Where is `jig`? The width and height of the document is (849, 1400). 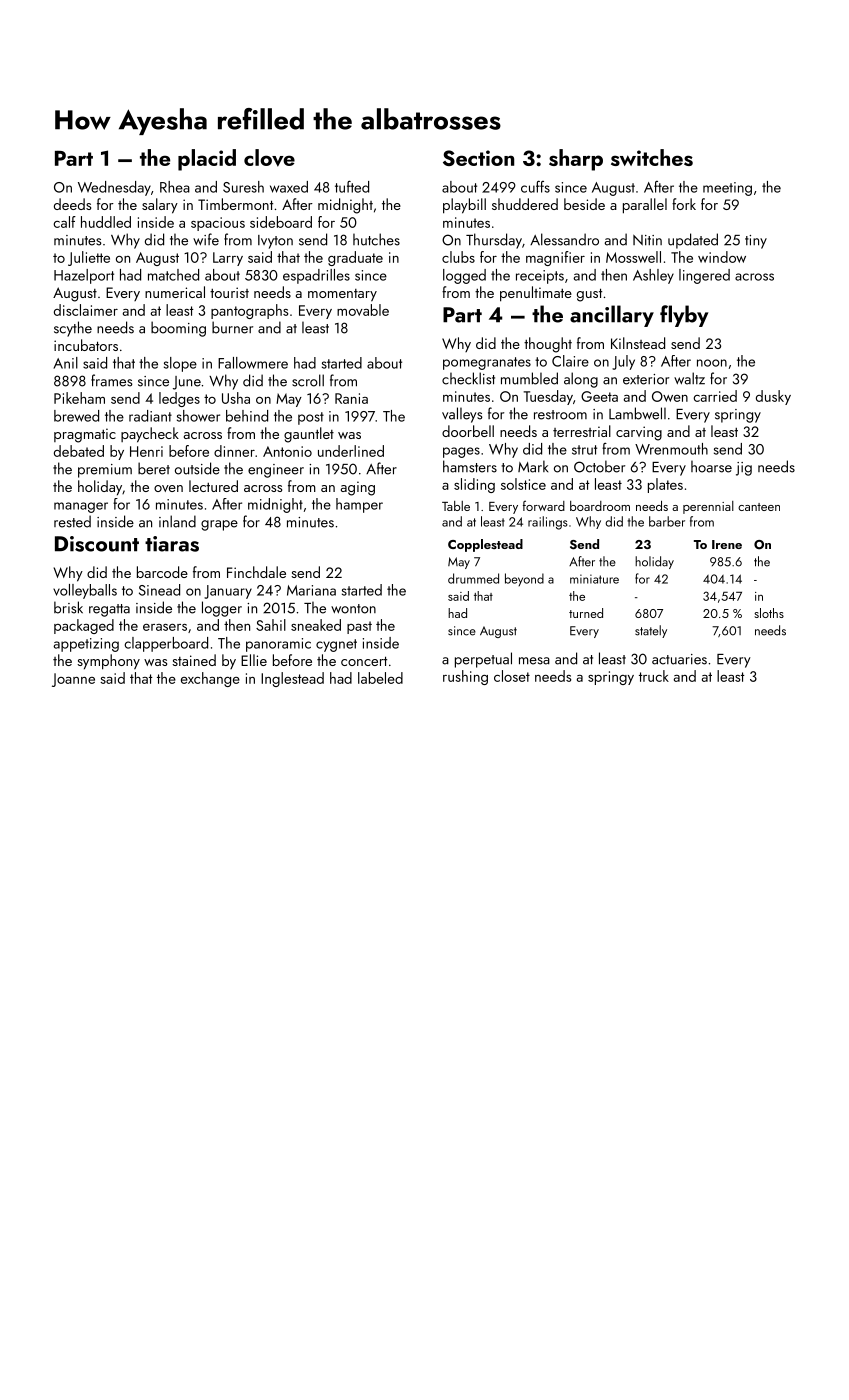 jig is located at coordinates (744, 469).
